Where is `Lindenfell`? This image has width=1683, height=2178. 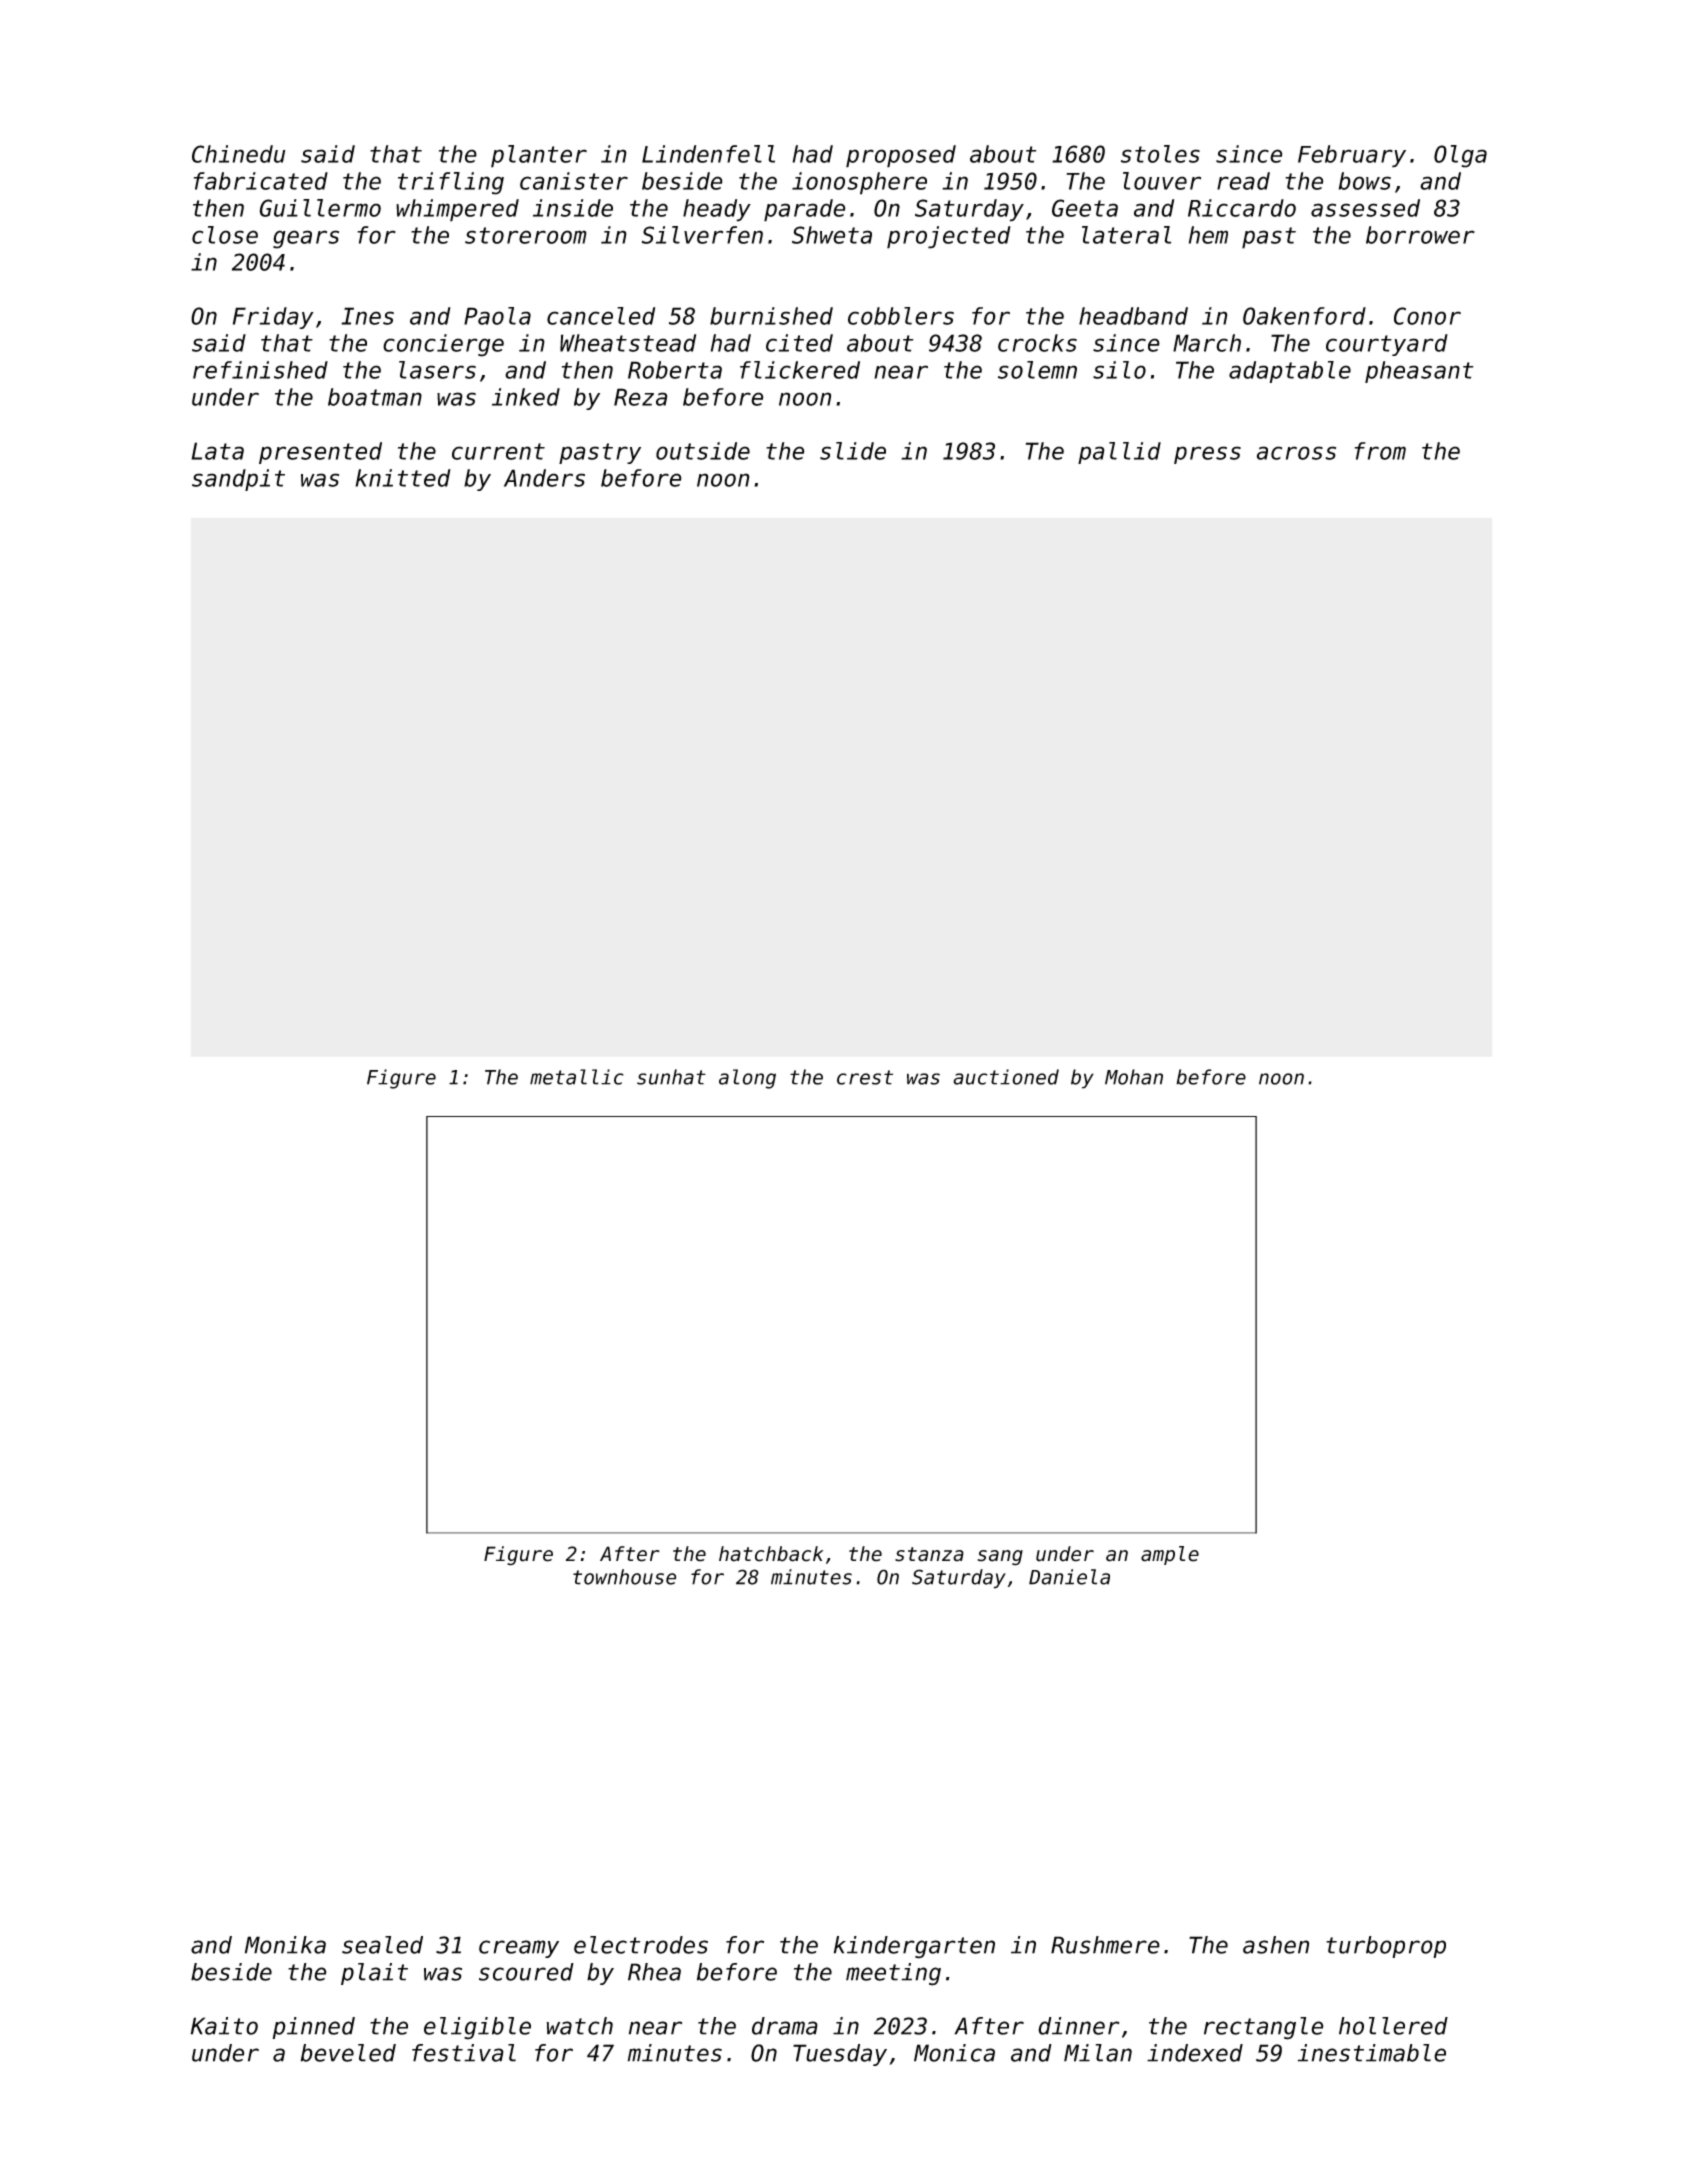
Lindenfell is located at coordinates (708, 154).
